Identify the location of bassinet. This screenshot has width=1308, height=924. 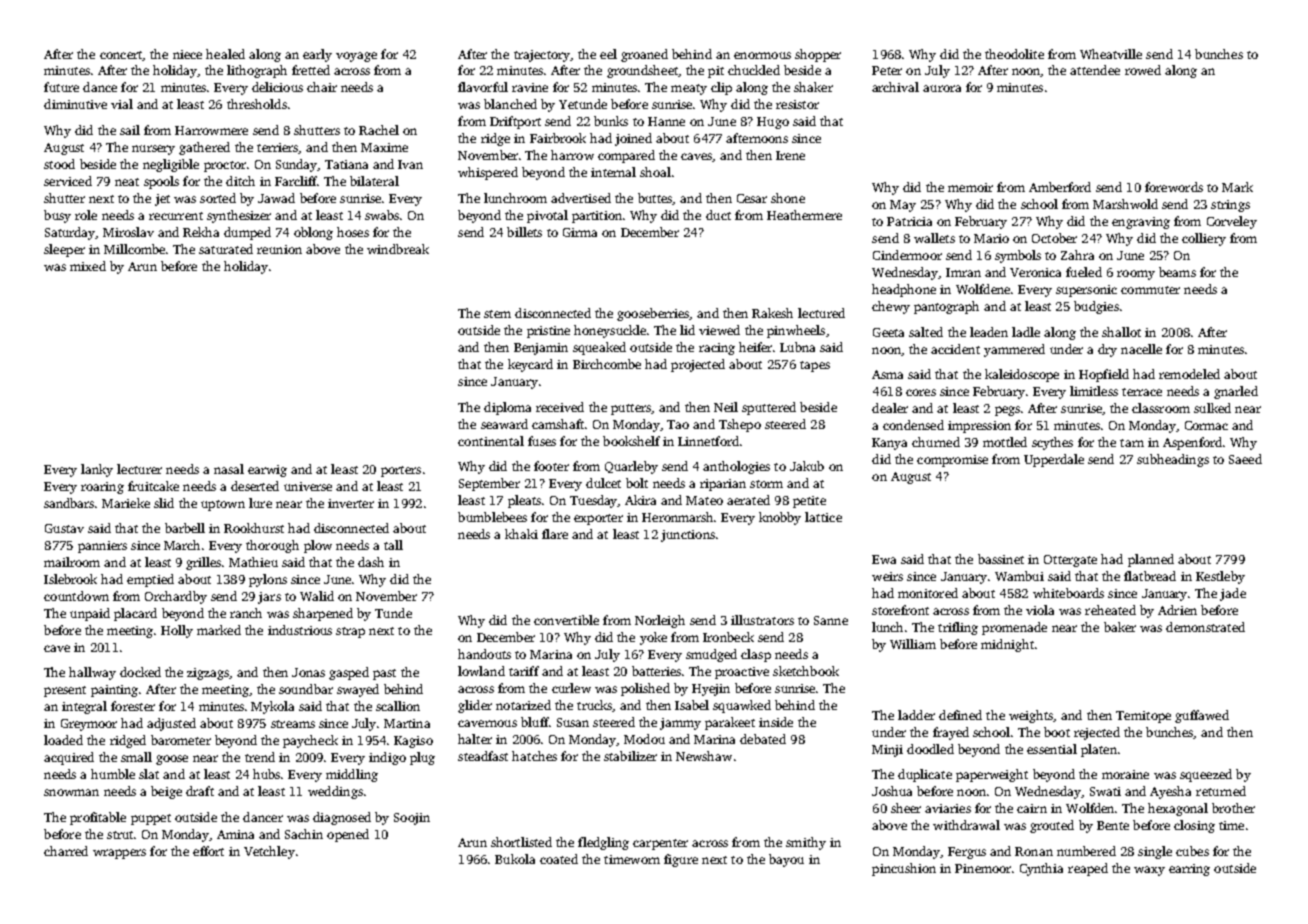
(1001, 559).
